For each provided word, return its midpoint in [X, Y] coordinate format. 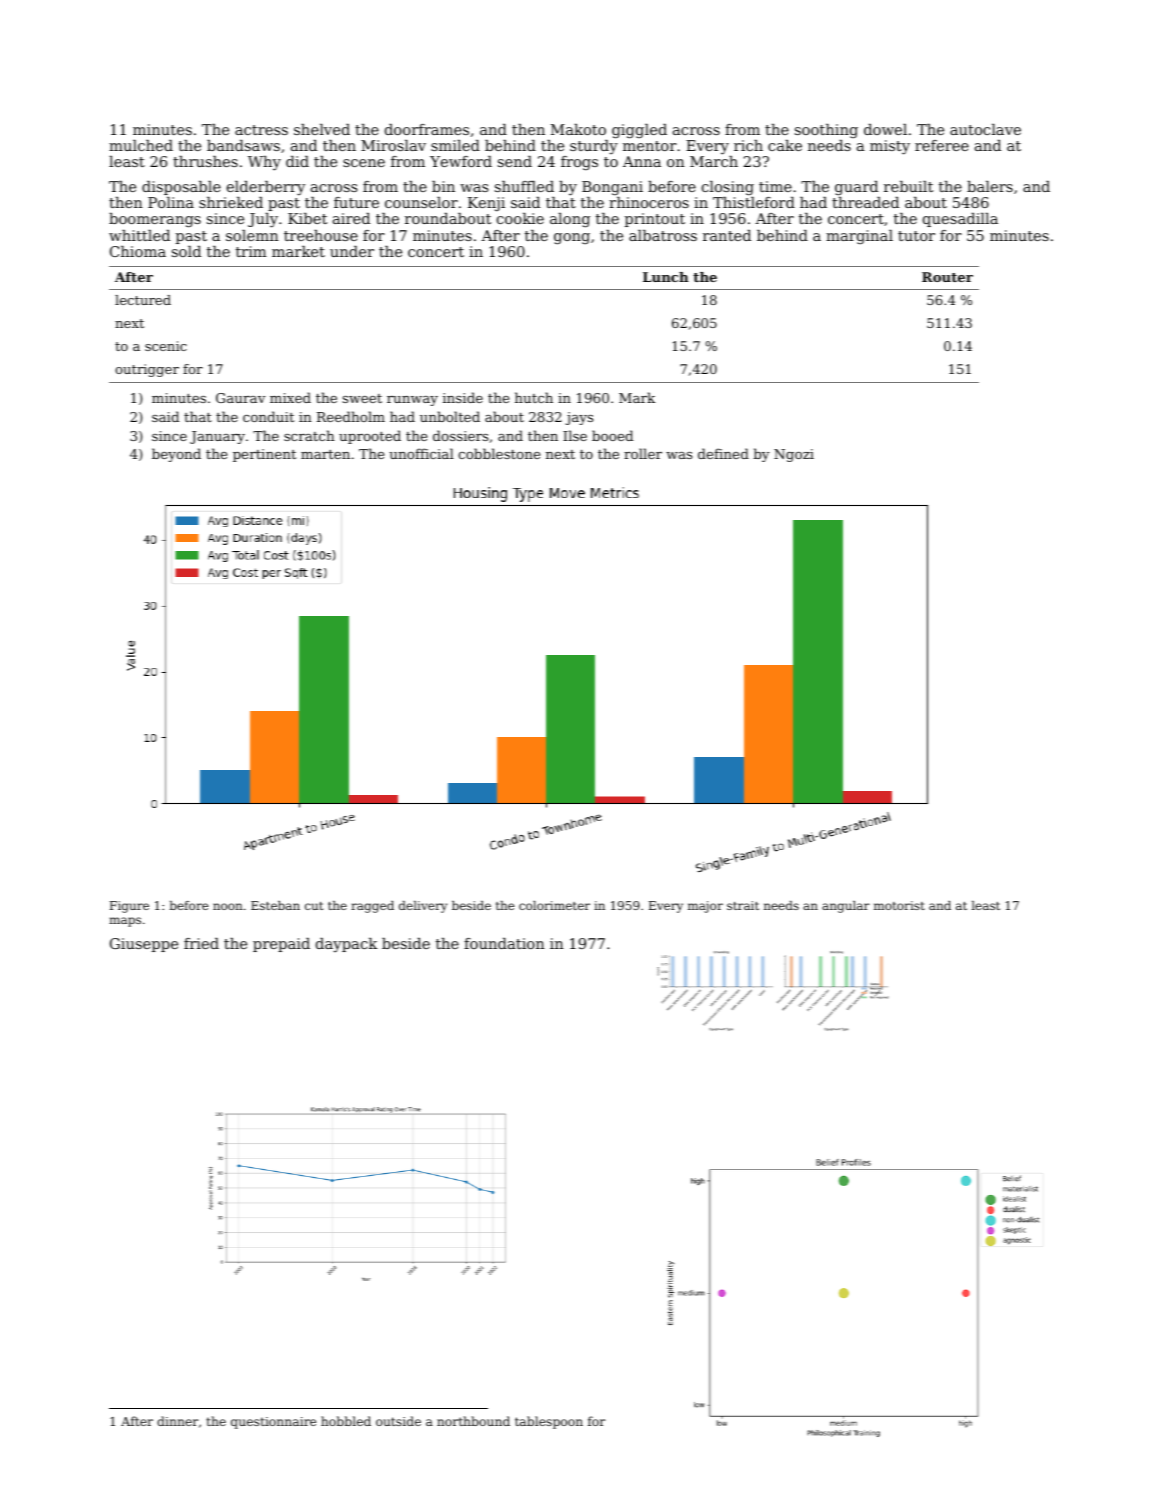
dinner [177, 1421]
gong [572, 239]
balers [990, 186]
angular [846, 907]
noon [228, 906]
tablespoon [549, 1422]
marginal [859, 237]
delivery [423, 907]
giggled [639, 131]
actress [261, 130]
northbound [473, 1421]
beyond [176, 455]
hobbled [346, 1421]
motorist [899, 905]
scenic [166, 346]
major [705, 907]
